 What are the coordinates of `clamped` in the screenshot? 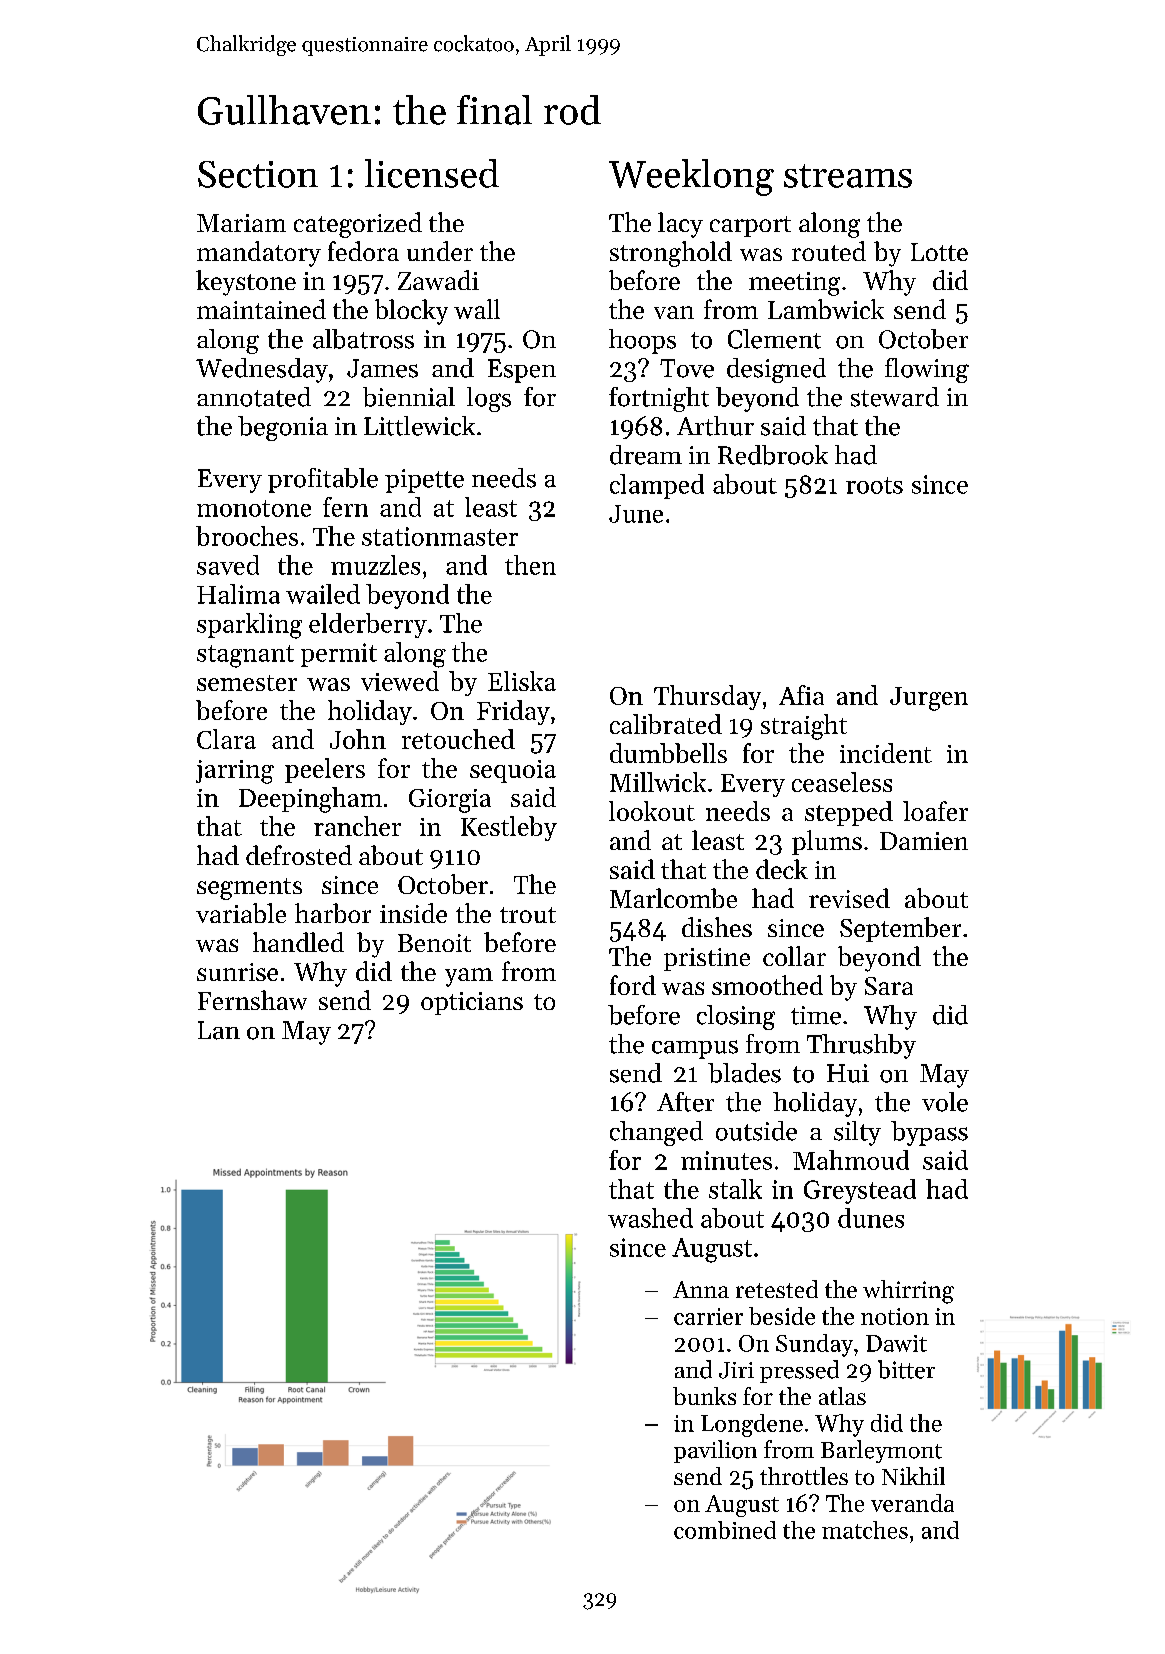 It's located at (657, 486).
